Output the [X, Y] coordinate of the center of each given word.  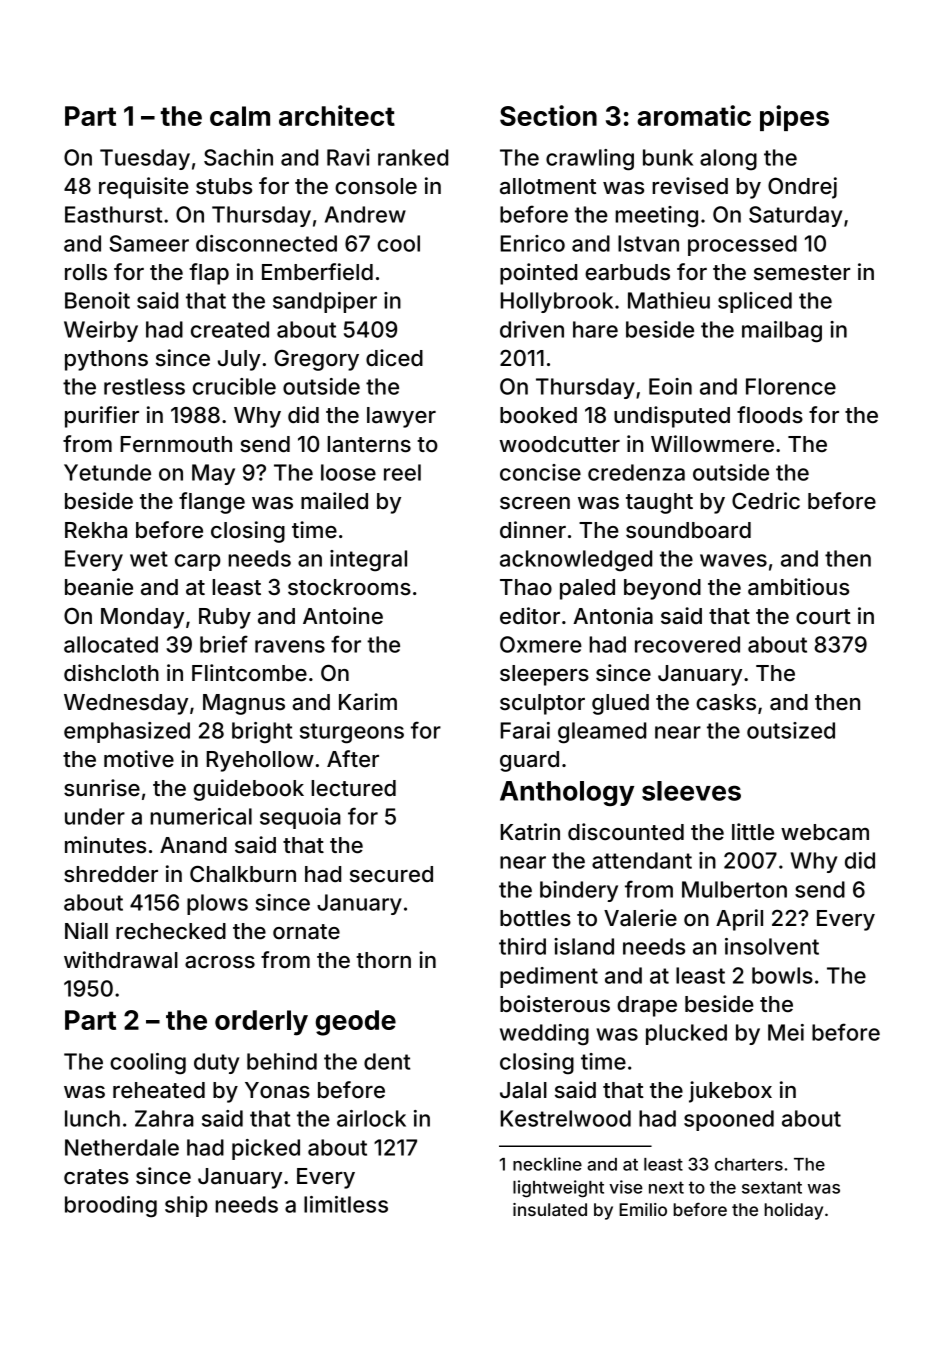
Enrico [533, 243]
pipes [794, 118]
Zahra [164, 1118]
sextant [772, 1187]
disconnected [266, 243]
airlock [371, 1118]
